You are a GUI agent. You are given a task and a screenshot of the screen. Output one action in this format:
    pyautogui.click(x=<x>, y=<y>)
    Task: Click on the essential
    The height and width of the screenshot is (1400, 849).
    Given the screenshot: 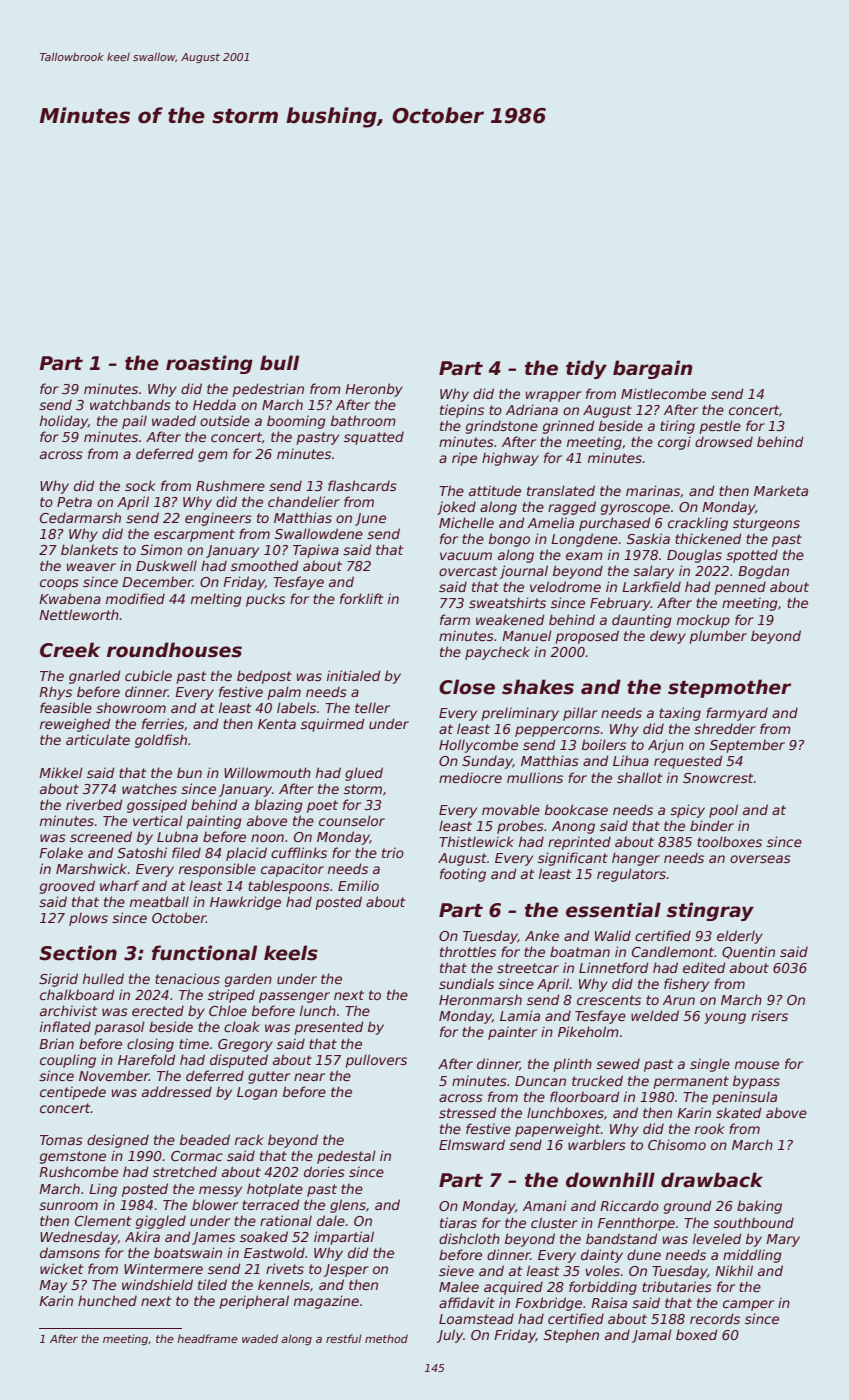 What is the action you would take?
    pyautogui.click(x=613, y=910)
